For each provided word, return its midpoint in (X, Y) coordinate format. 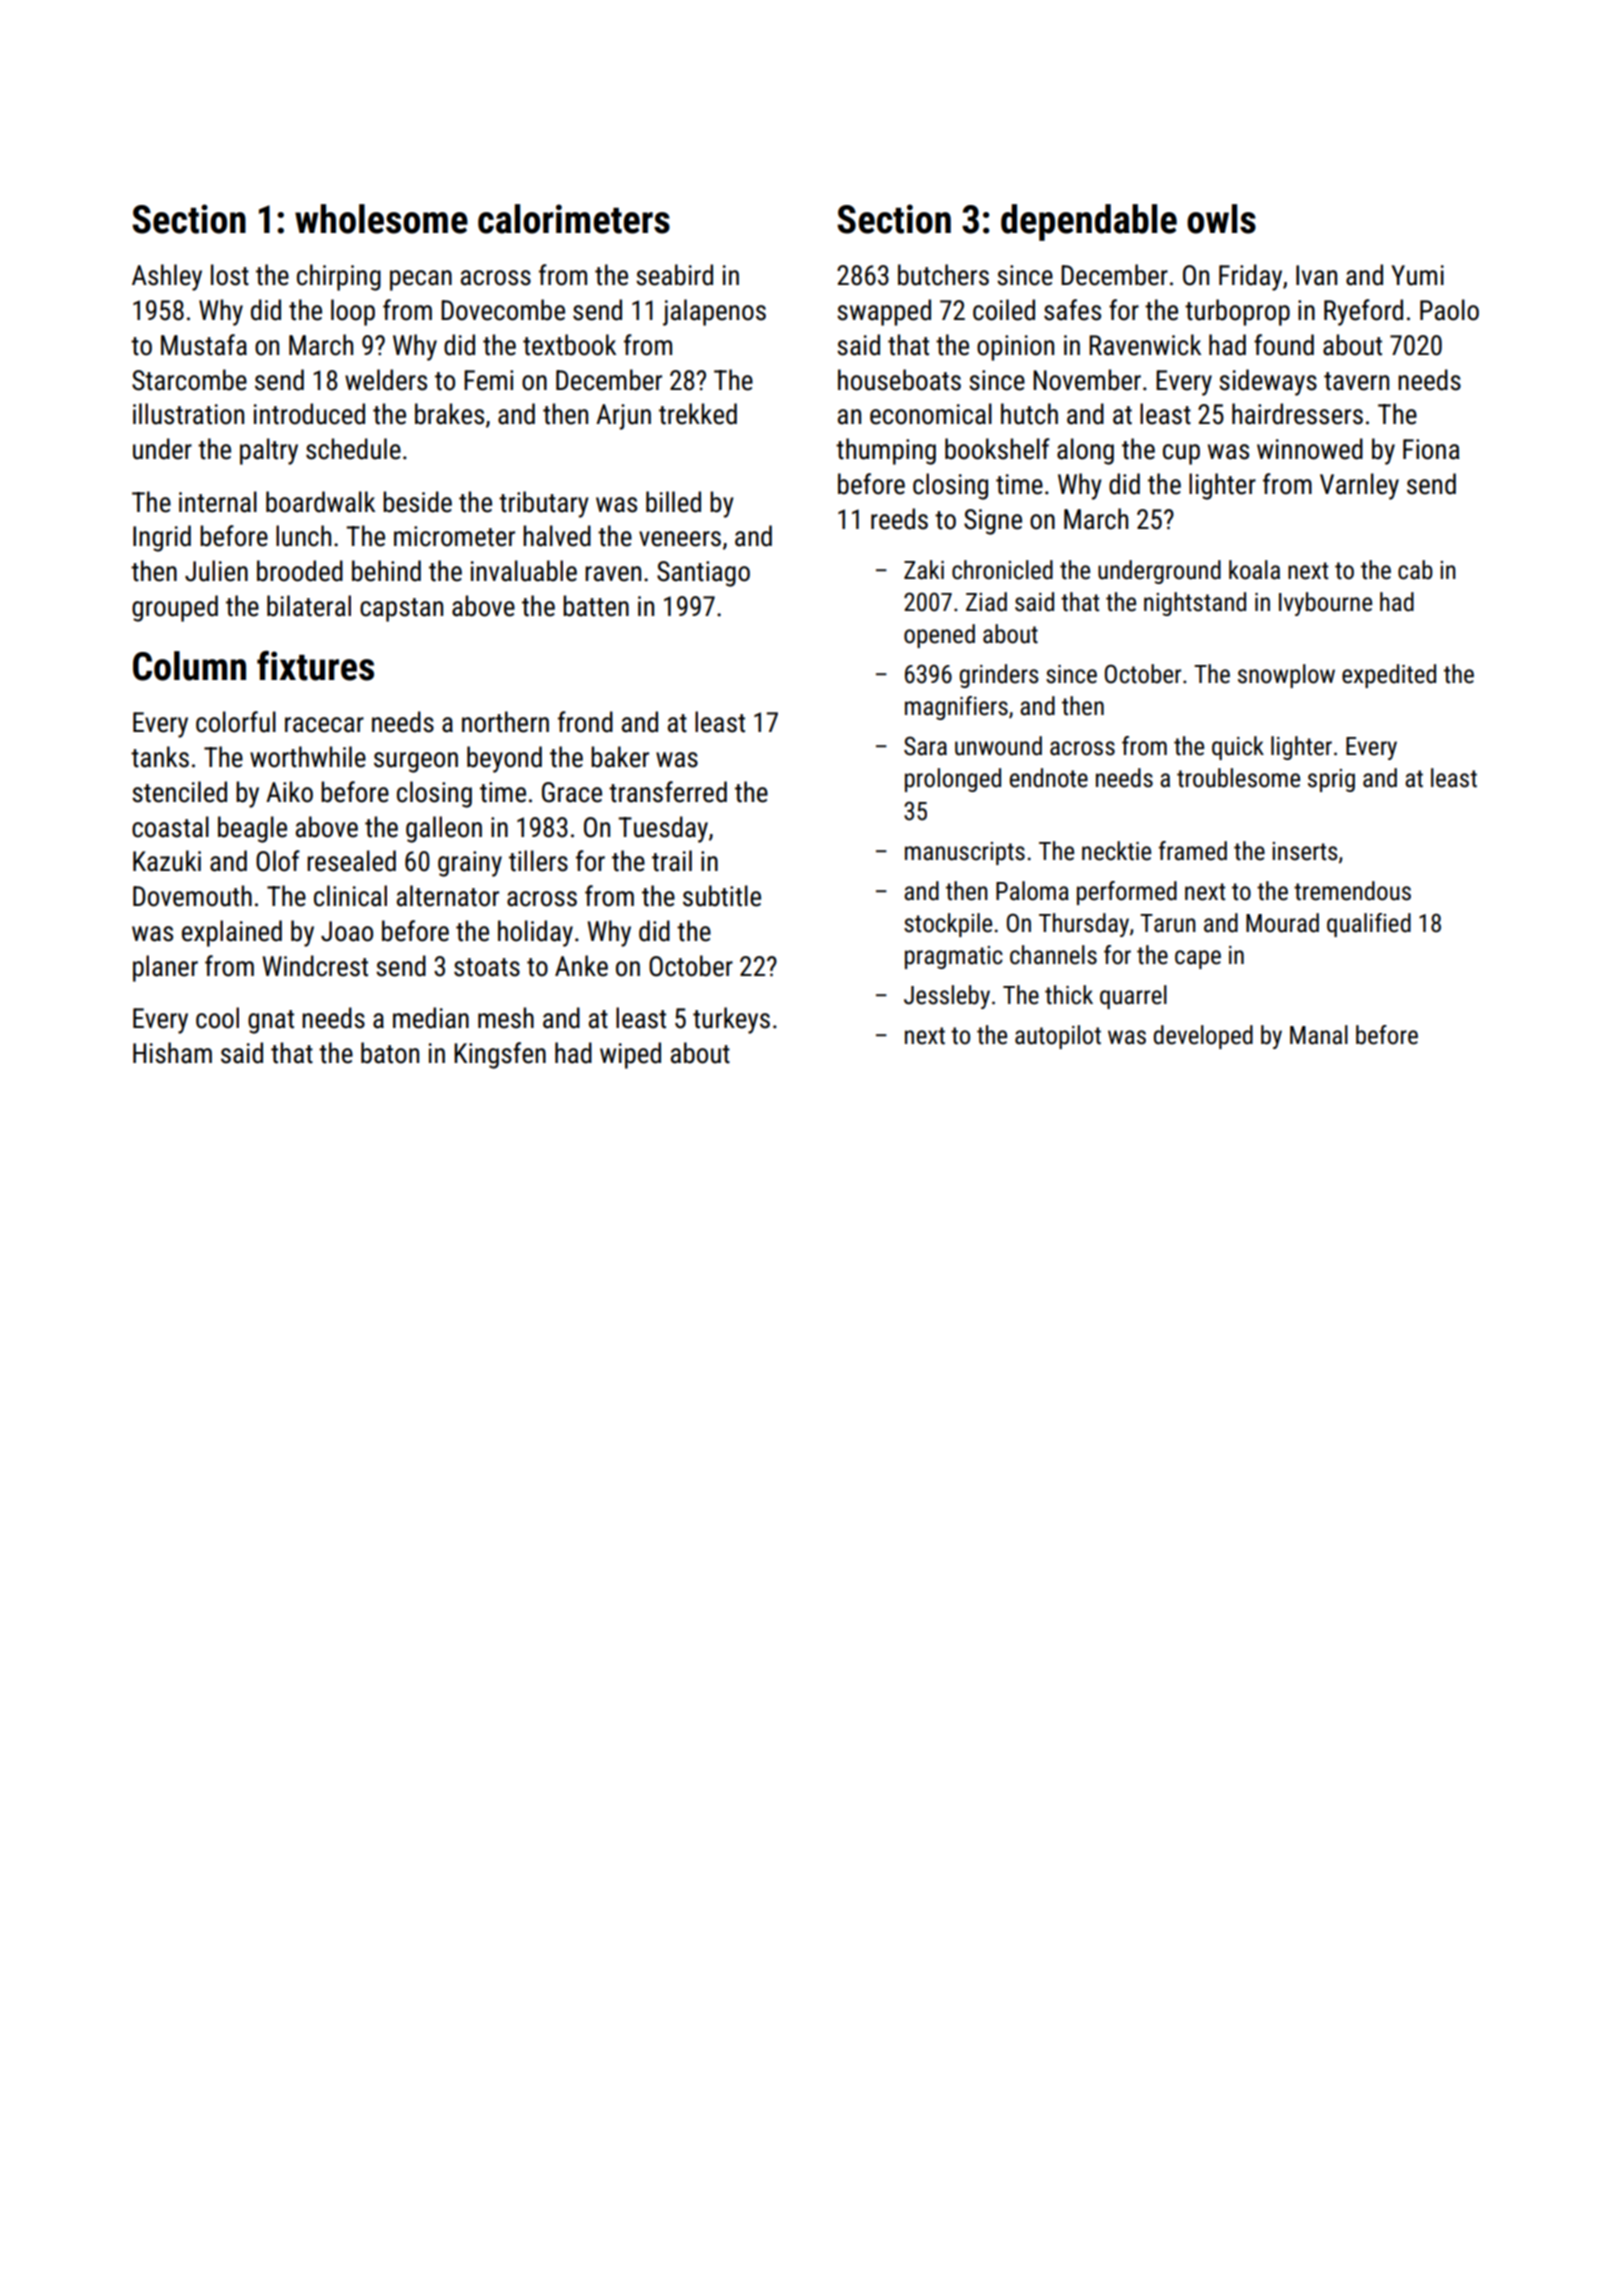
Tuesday (663, 829)
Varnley (1359, 486)
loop (353, 312)
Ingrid (162, 538)
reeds (899, 519)
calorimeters (574, 219)
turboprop (1237, 312)
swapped (884, 312)
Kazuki (167, 861)
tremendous (1352, 891)
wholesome (381, 219)
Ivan (1316, 275)
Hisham (172, 1053)
